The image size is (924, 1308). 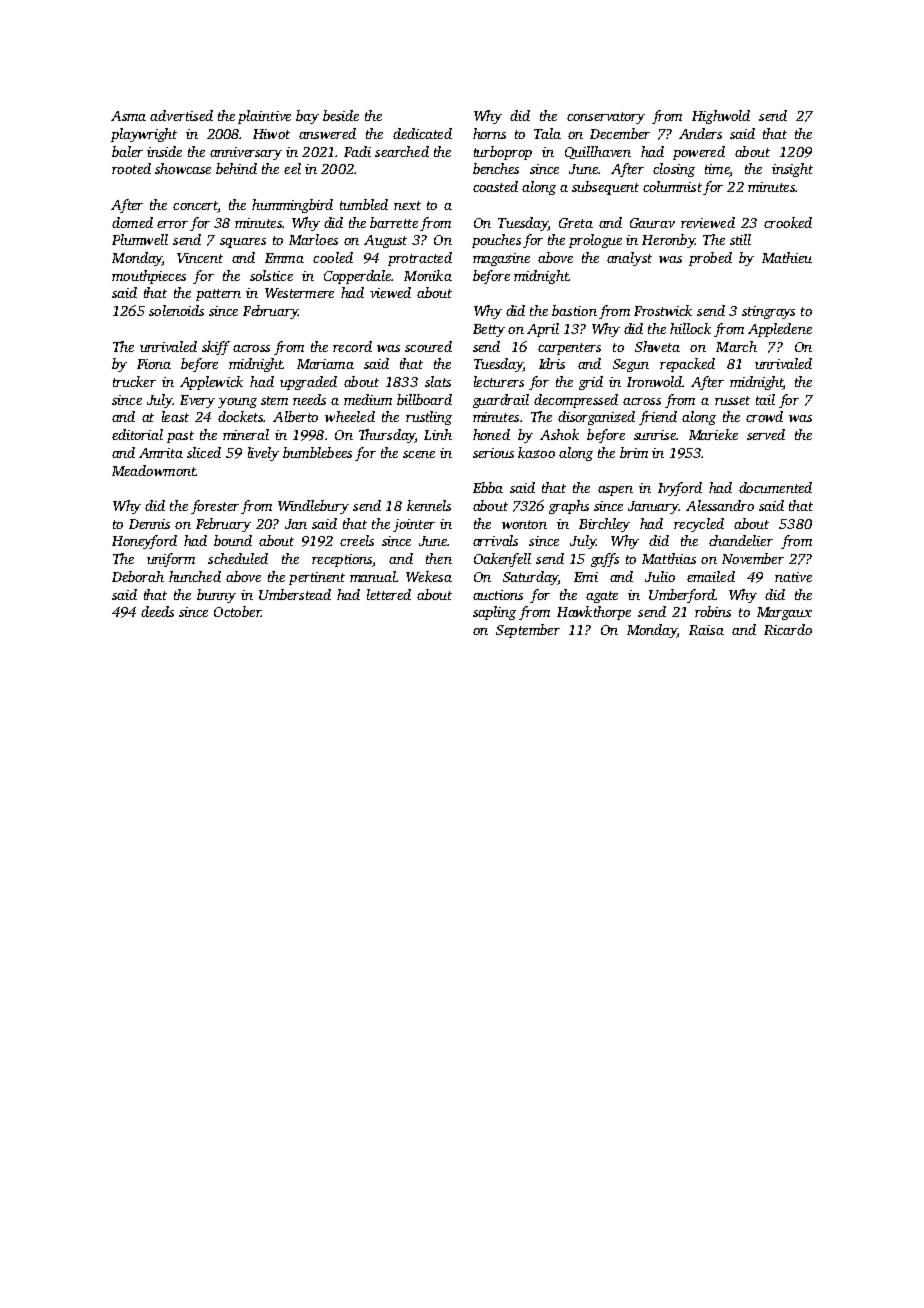 I want to click on concert, so click(x=195, y=207).
